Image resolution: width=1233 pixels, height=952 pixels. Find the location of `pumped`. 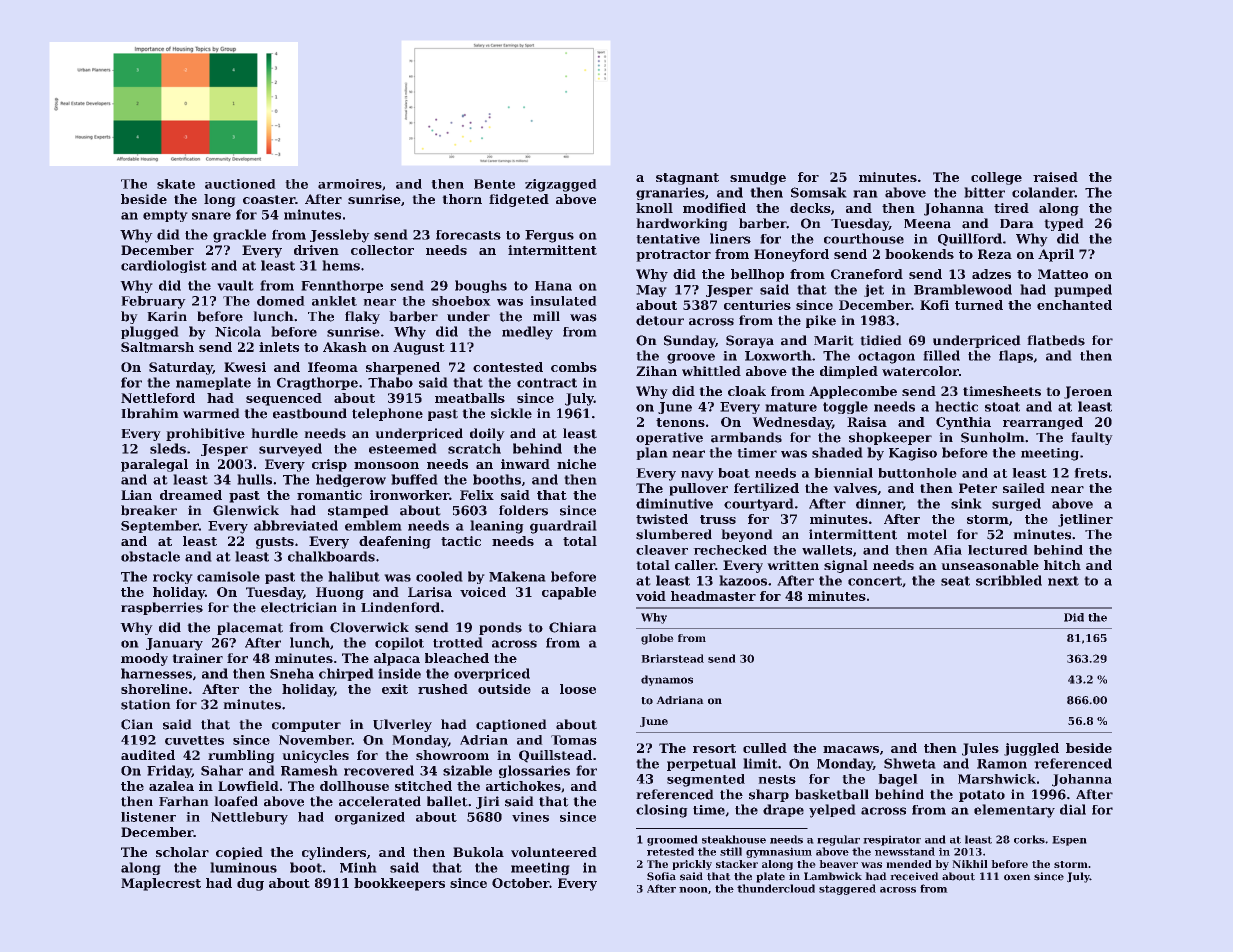

pumped is located at coordinates (1083, 290).
